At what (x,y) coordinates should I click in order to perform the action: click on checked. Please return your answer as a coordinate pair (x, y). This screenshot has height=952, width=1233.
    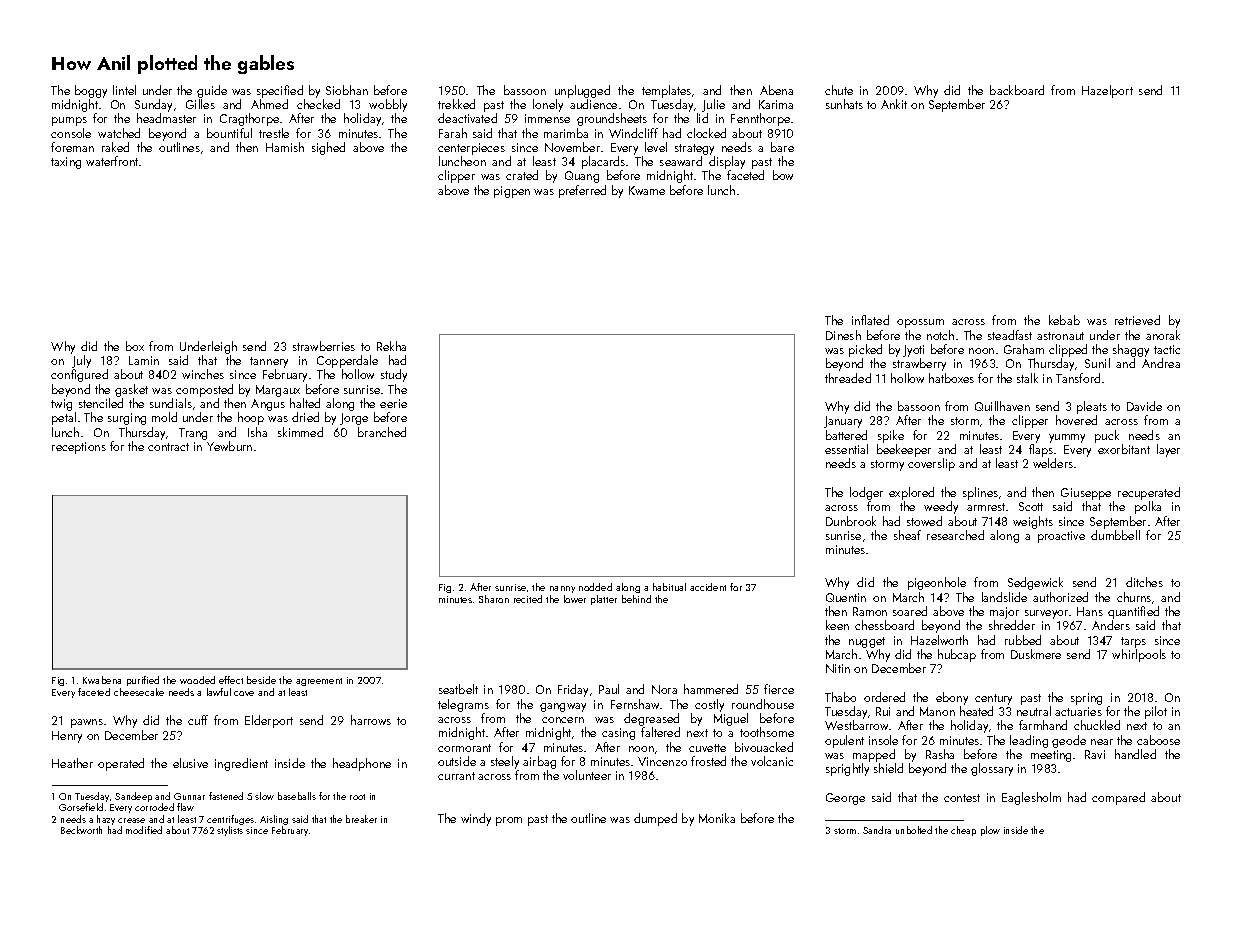
    Looking at the image, I should click on (318, 104).
